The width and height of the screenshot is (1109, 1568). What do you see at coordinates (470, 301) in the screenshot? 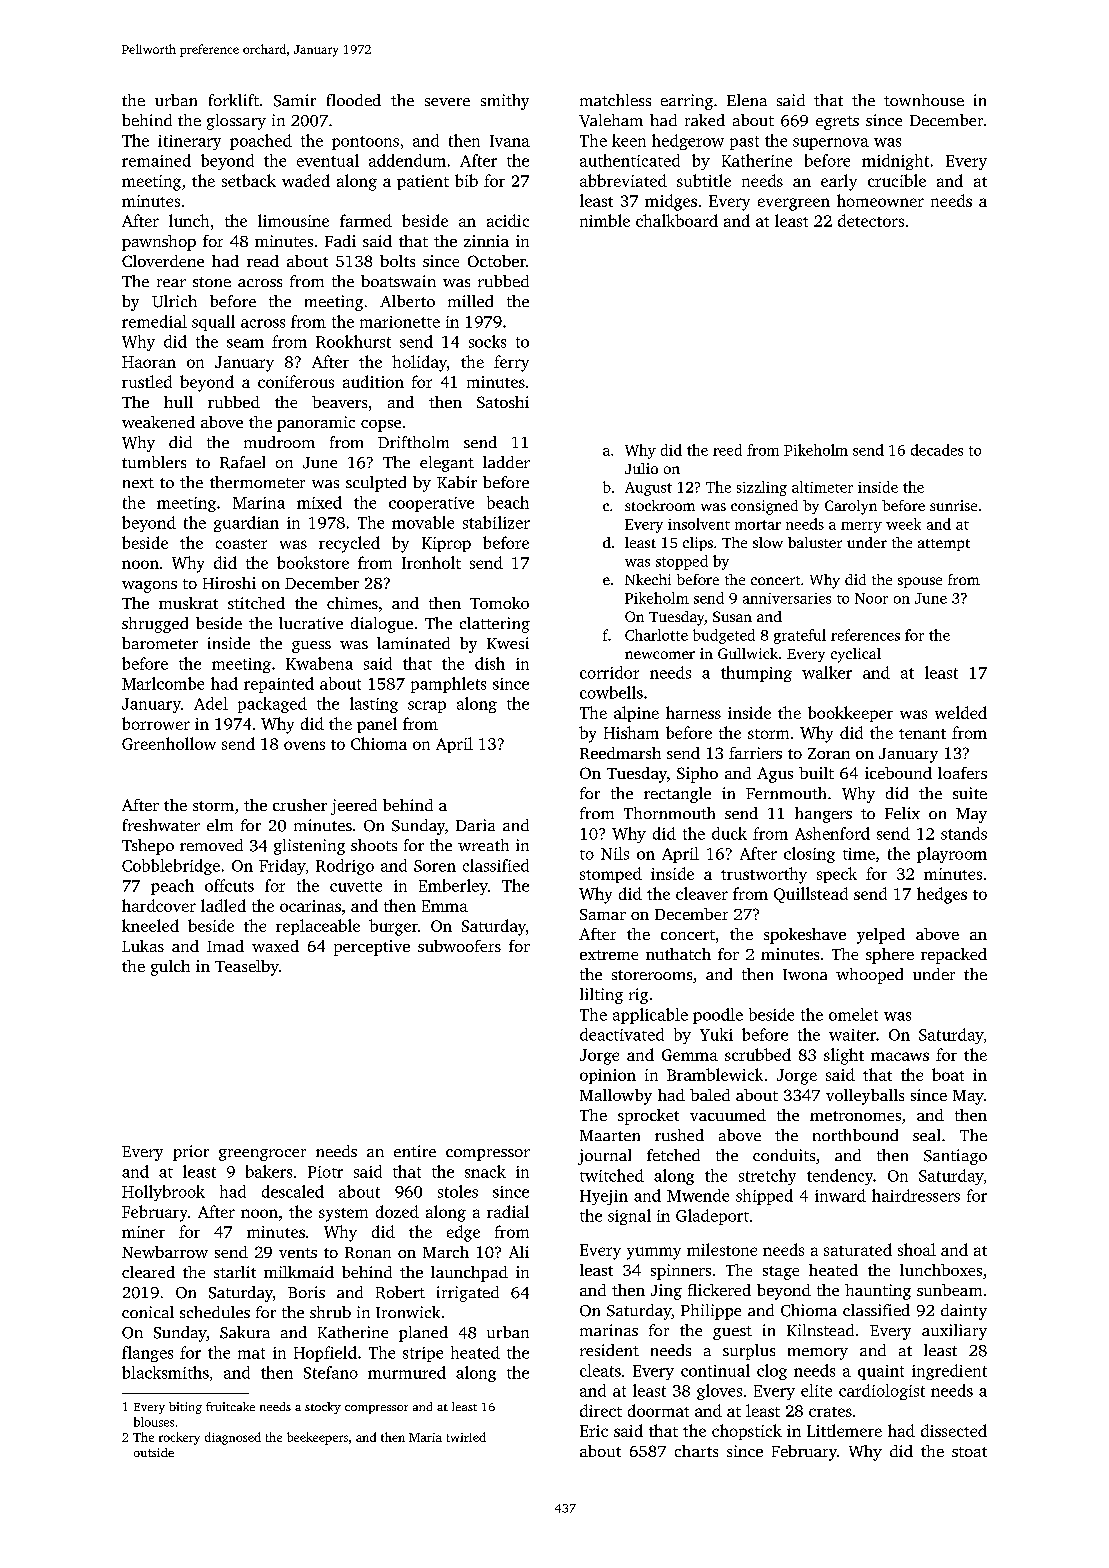
I see `milled` at bounding box center [470, 301].
